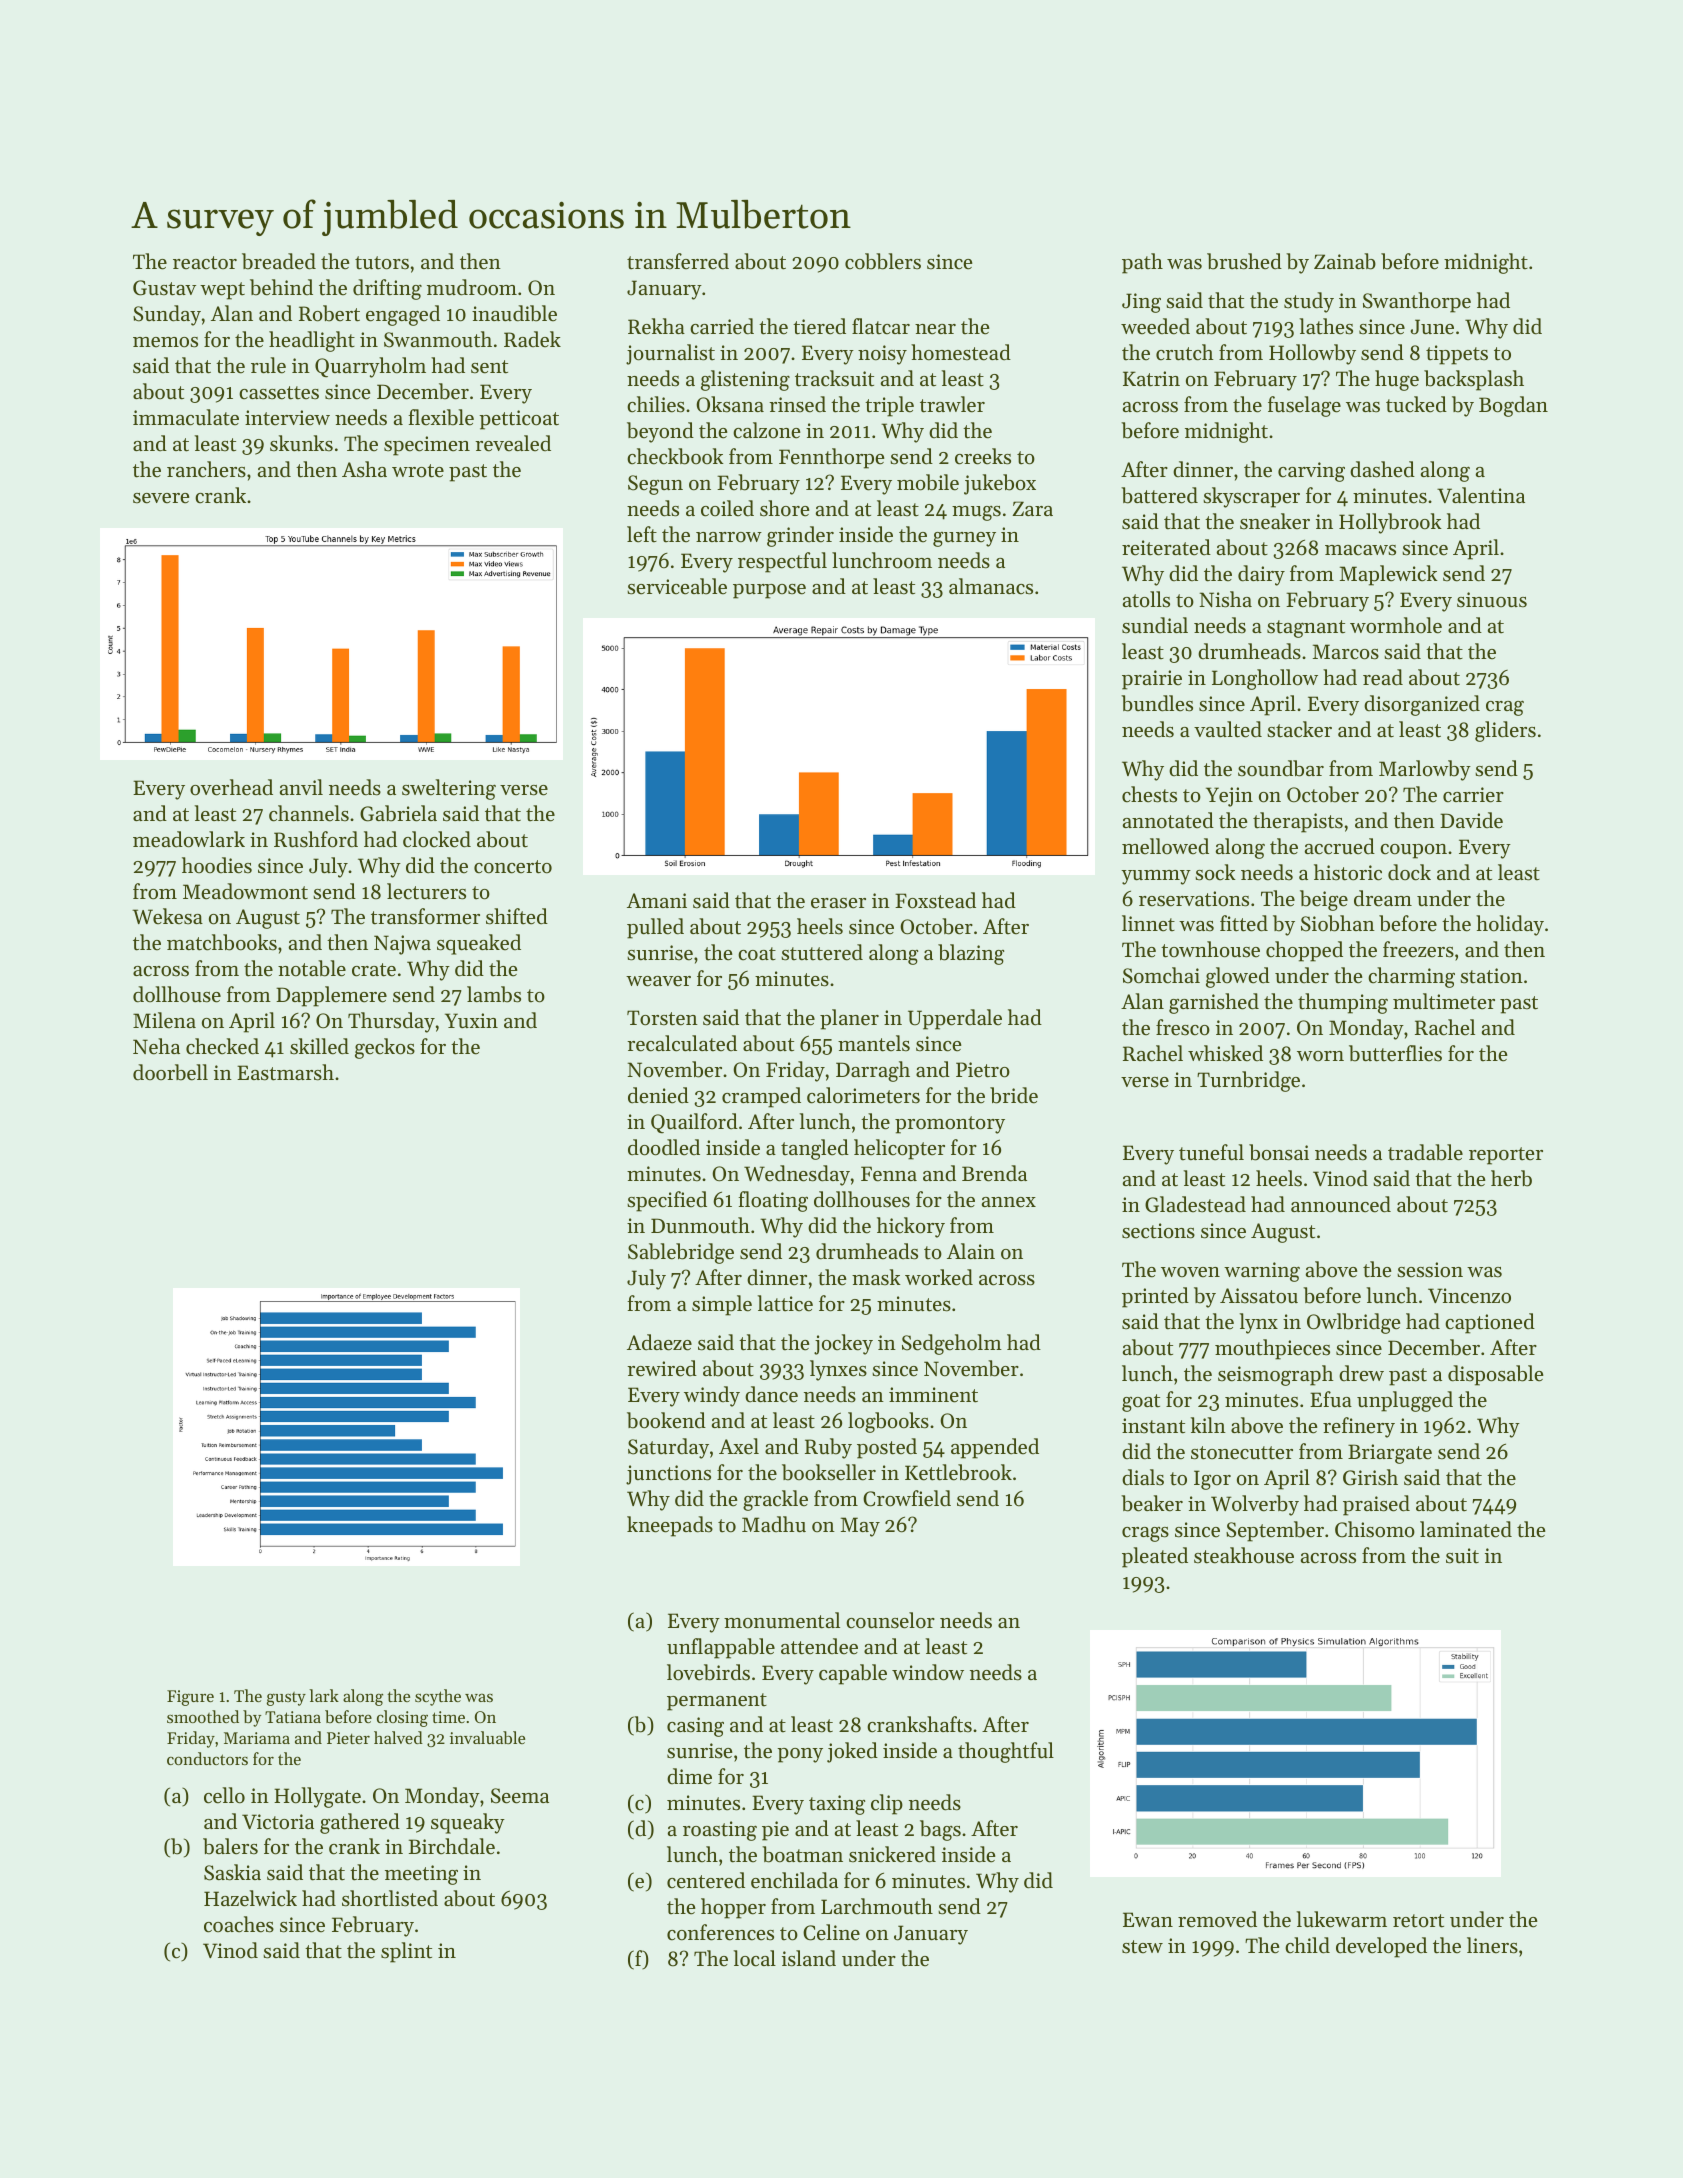 The image size is (1683, 2178). I want to click on narrow, so click(729, 537).
